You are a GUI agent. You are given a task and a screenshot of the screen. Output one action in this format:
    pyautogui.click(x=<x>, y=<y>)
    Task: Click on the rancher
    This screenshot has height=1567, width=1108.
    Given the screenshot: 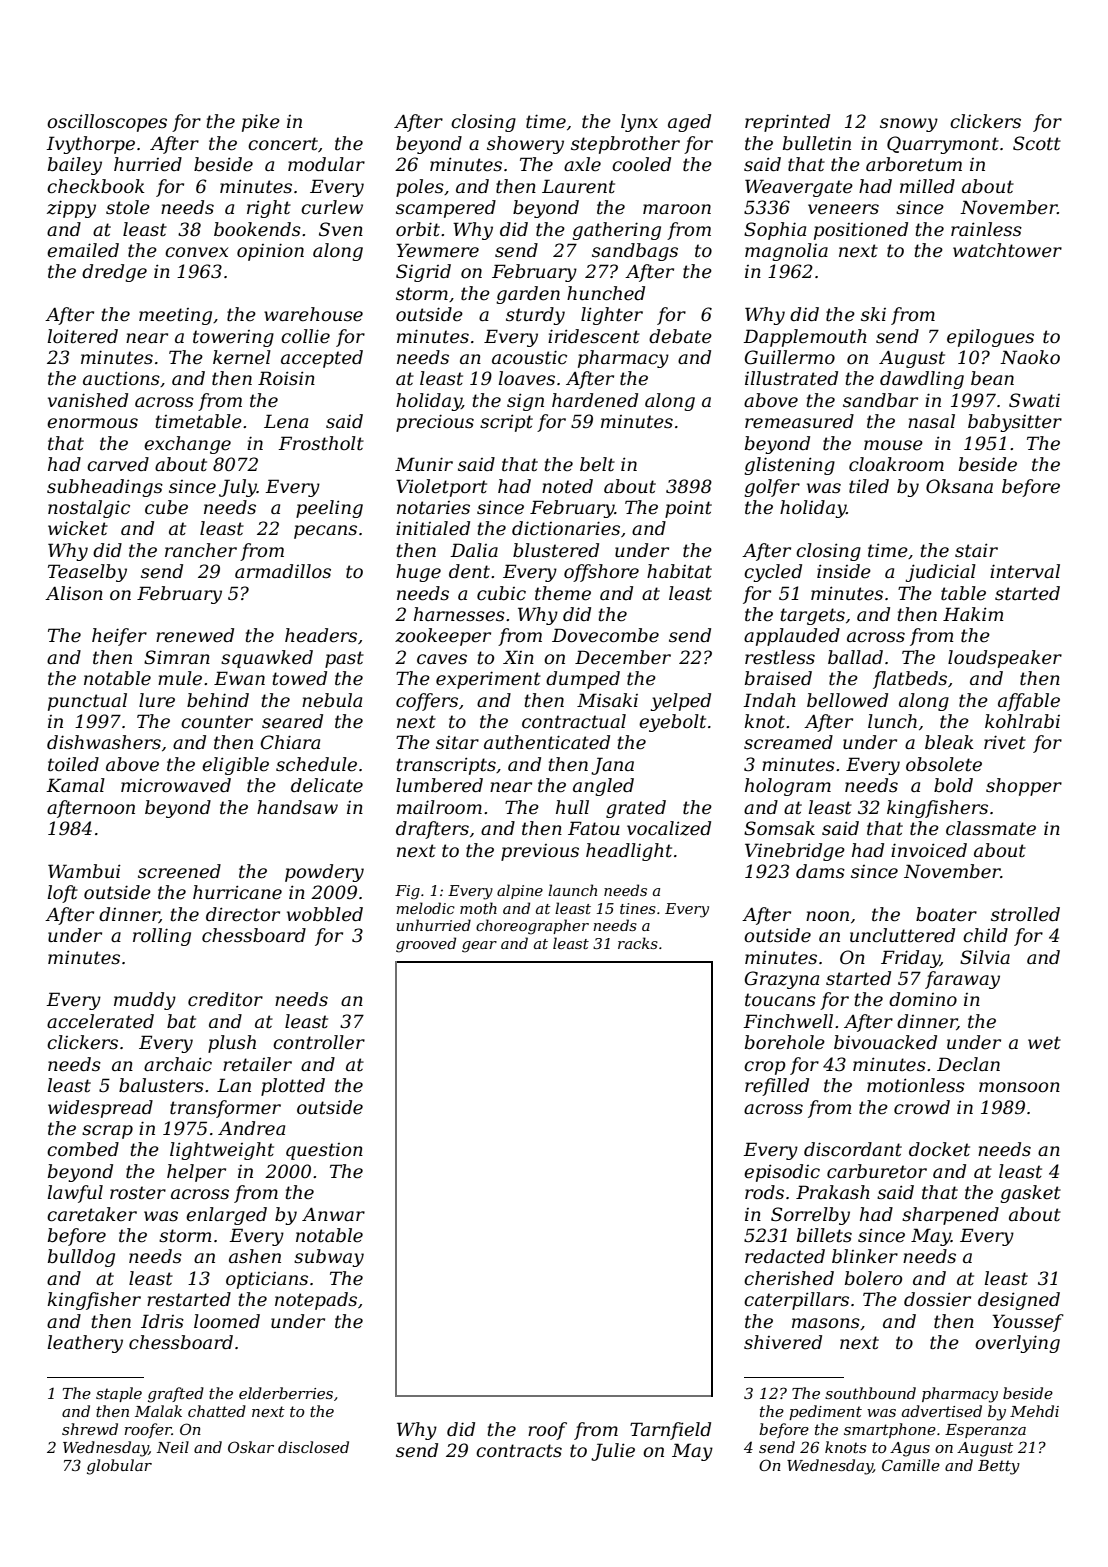 What is the action you would take?
    pyautogui.click(x=201, y=550)
